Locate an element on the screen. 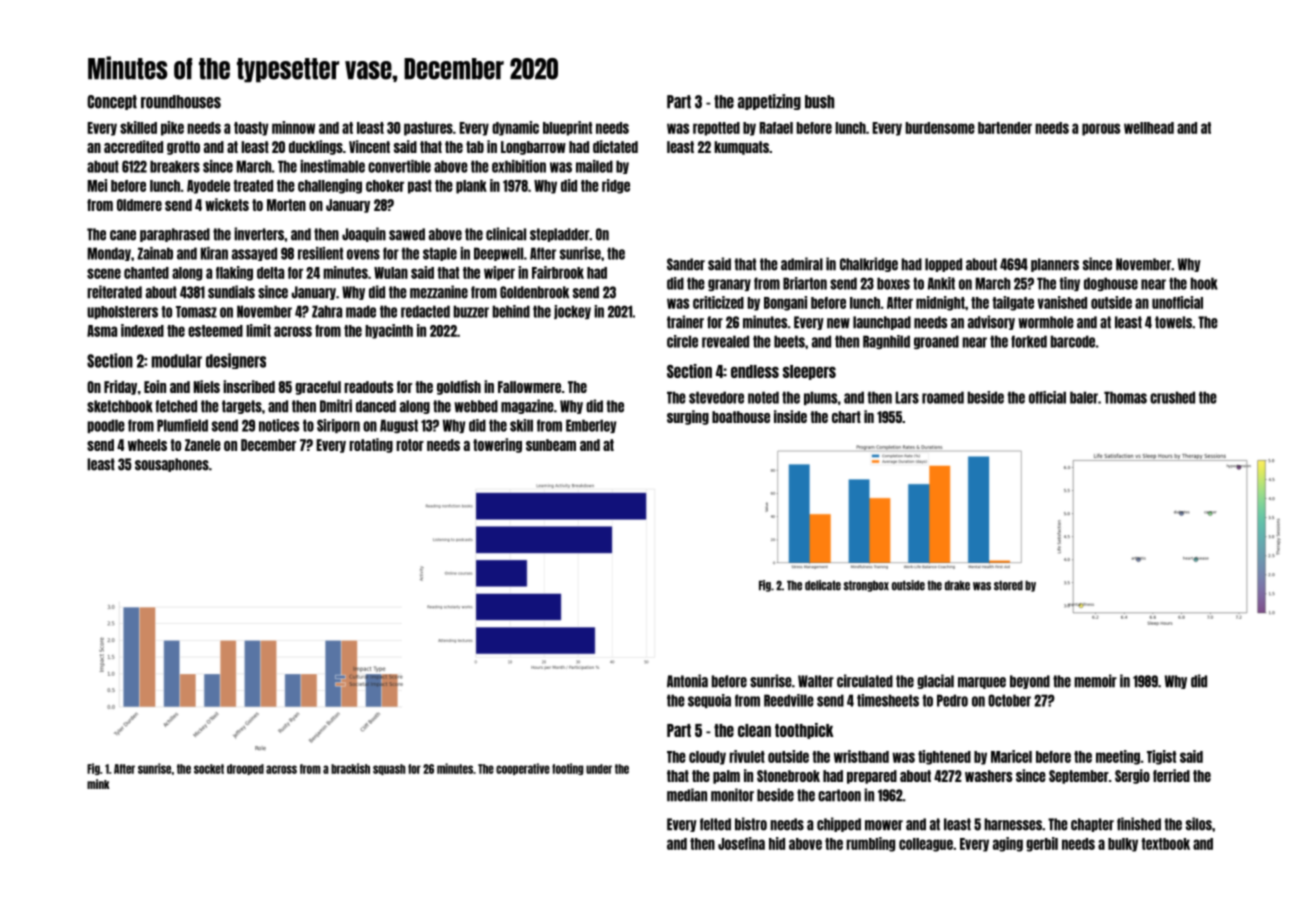  mink is located at coordinates (98, 784).
